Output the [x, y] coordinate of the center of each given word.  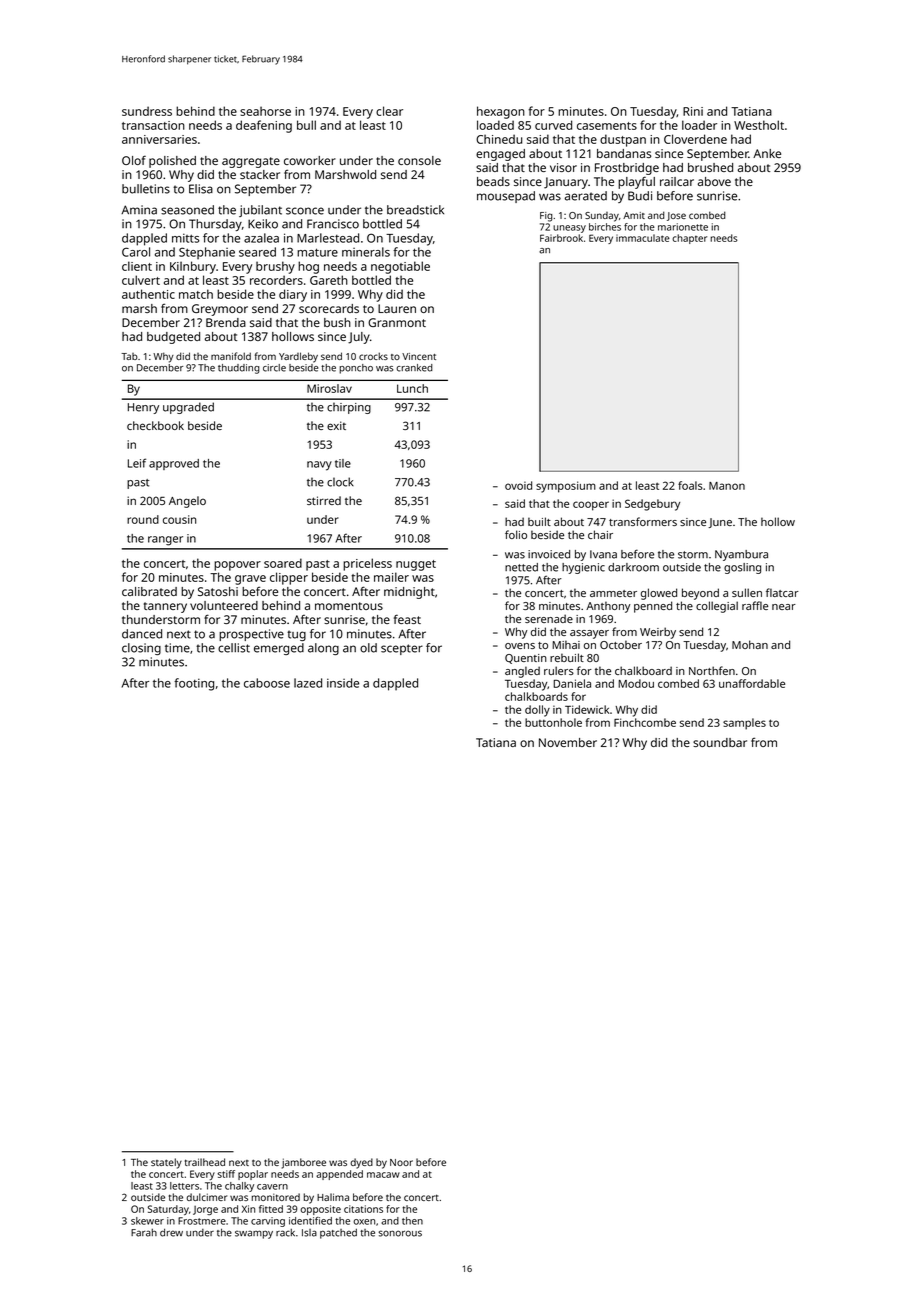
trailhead [205, 1162]
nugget [416, 565]
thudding [239, 369]
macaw [383, 1175]
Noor [401, 1162]
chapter [689, 239]
